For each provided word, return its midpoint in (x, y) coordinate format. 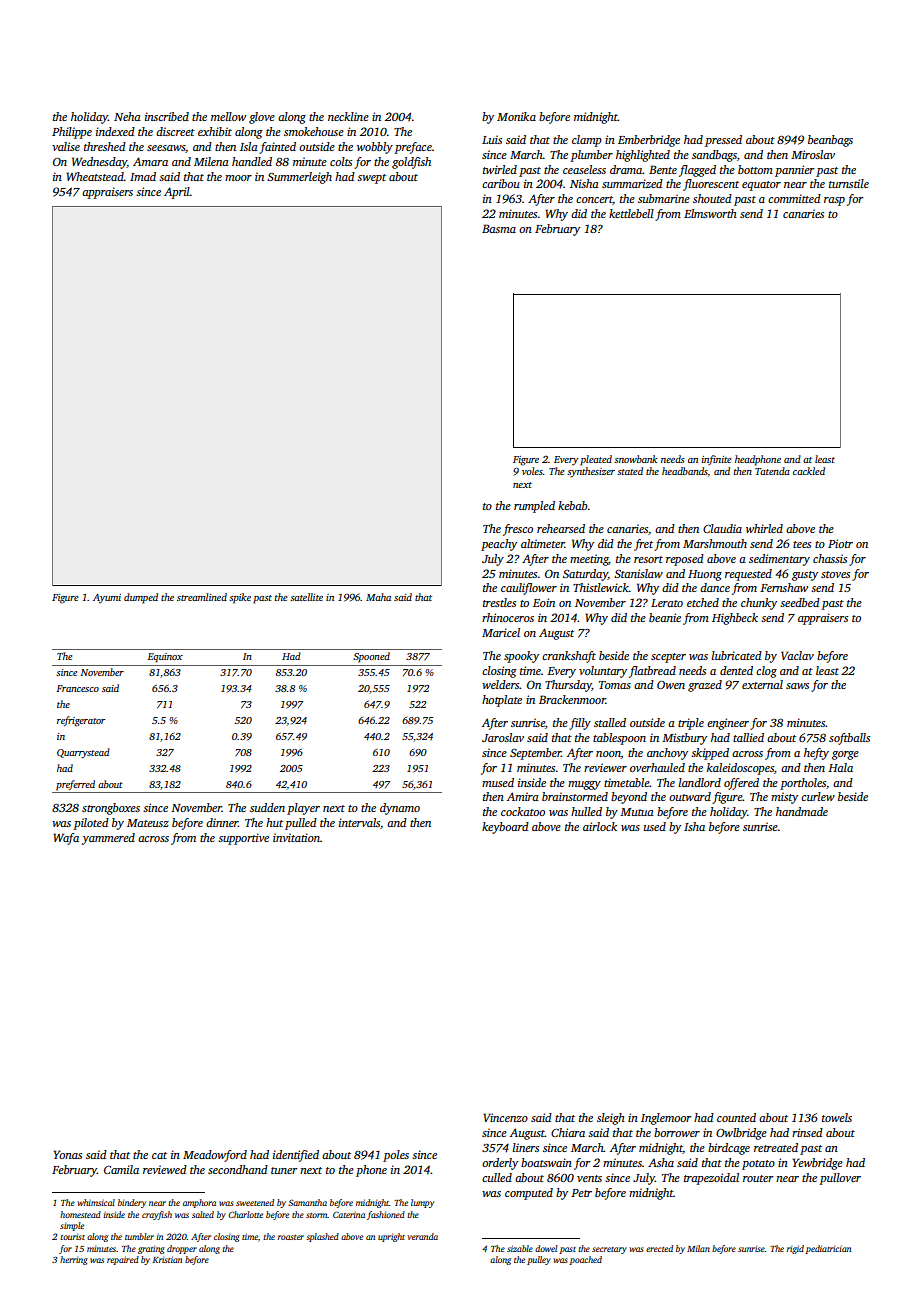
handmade (802, 811)
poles (396, 1156)
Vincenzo (505, 1117)
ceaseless (584, 169)
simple (72, 1226)
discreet (175, 131)
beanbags (830, 141)
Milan (698, 1248)
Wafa (66, 839)
